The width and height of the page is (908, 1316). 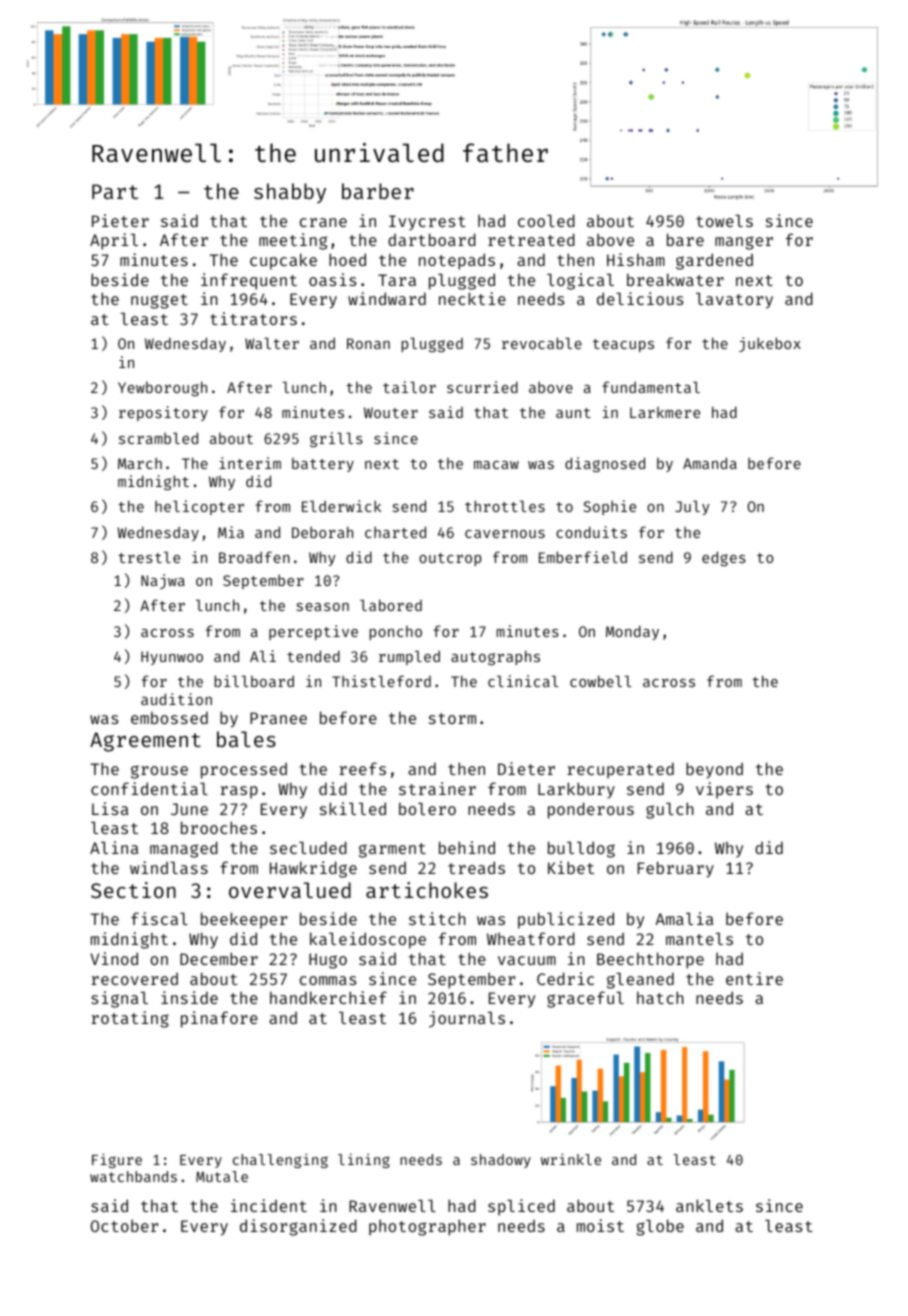 I want to click on photographer, so click(x=427, y=1227).
